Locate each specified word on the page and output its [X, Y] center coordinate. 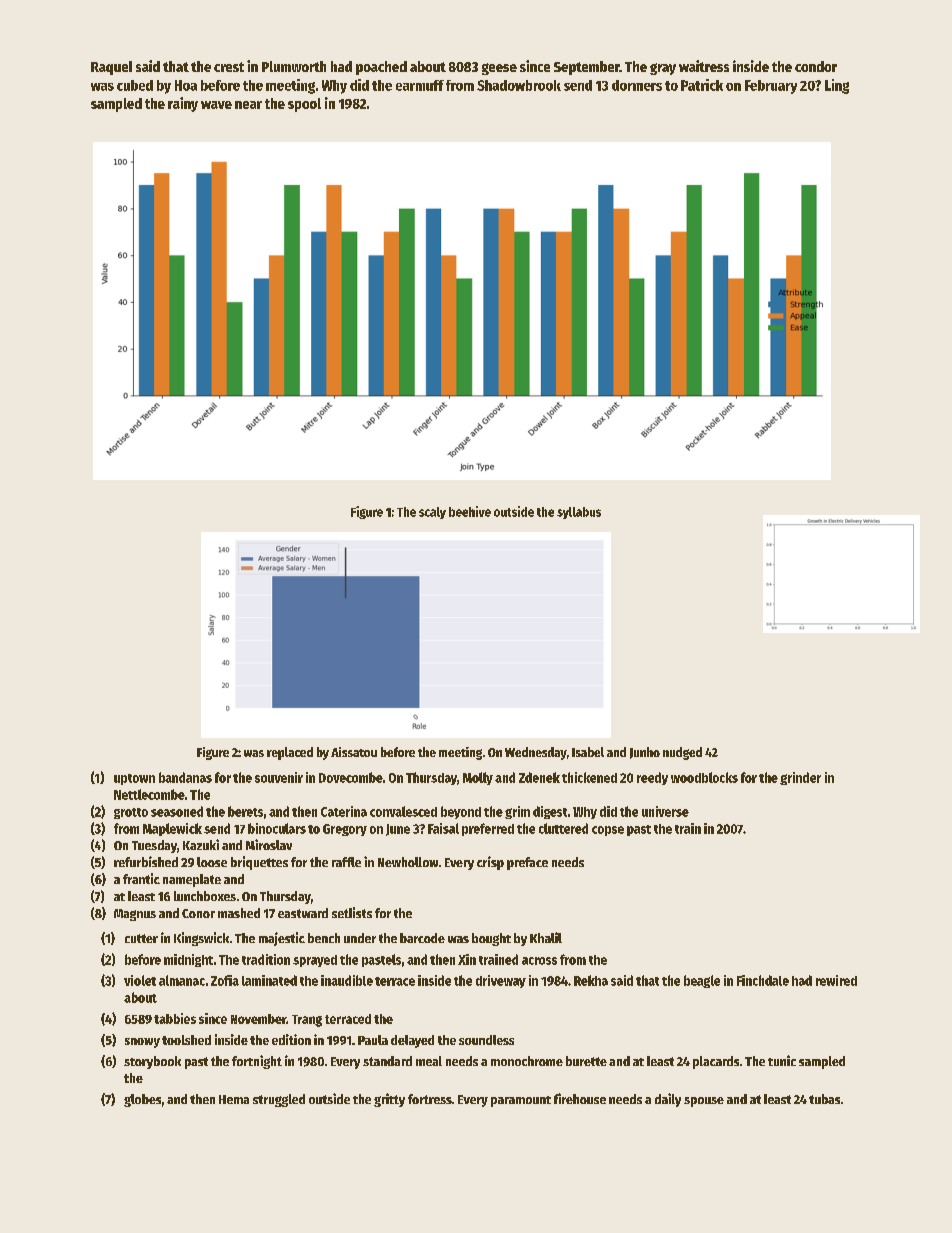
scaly [432, 513]
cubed [135, 85]
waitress [704, 66]
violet [140, 980]
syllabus [579, 513]
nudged [682, 753]
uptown [134, 779]
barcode [422, 938]
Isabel [588, 752]
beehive [470, 511]
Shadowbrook [519, 85]
